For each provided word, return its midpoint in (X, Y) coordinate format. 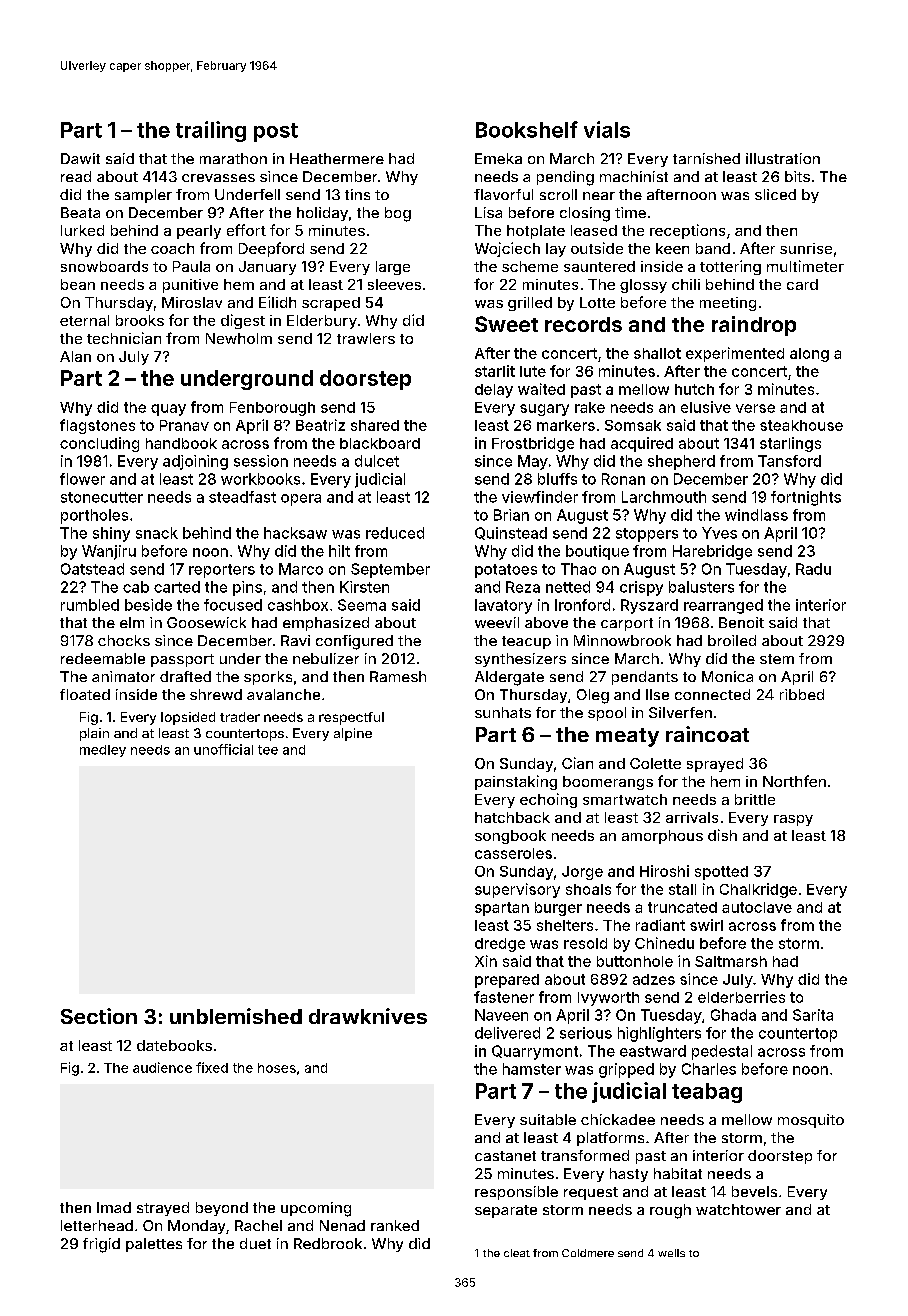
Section (99, 1016)
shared (375, 425)
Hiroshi (664, 871)
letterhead (97, 1225)
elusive (706, 407)
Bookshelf (527, 129)
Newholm (239, 338)
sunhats (503, 712)
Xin (486, 961)
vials (607, 129)
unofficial (223, 749)
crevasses (218, 178)
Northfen (794, 781)
